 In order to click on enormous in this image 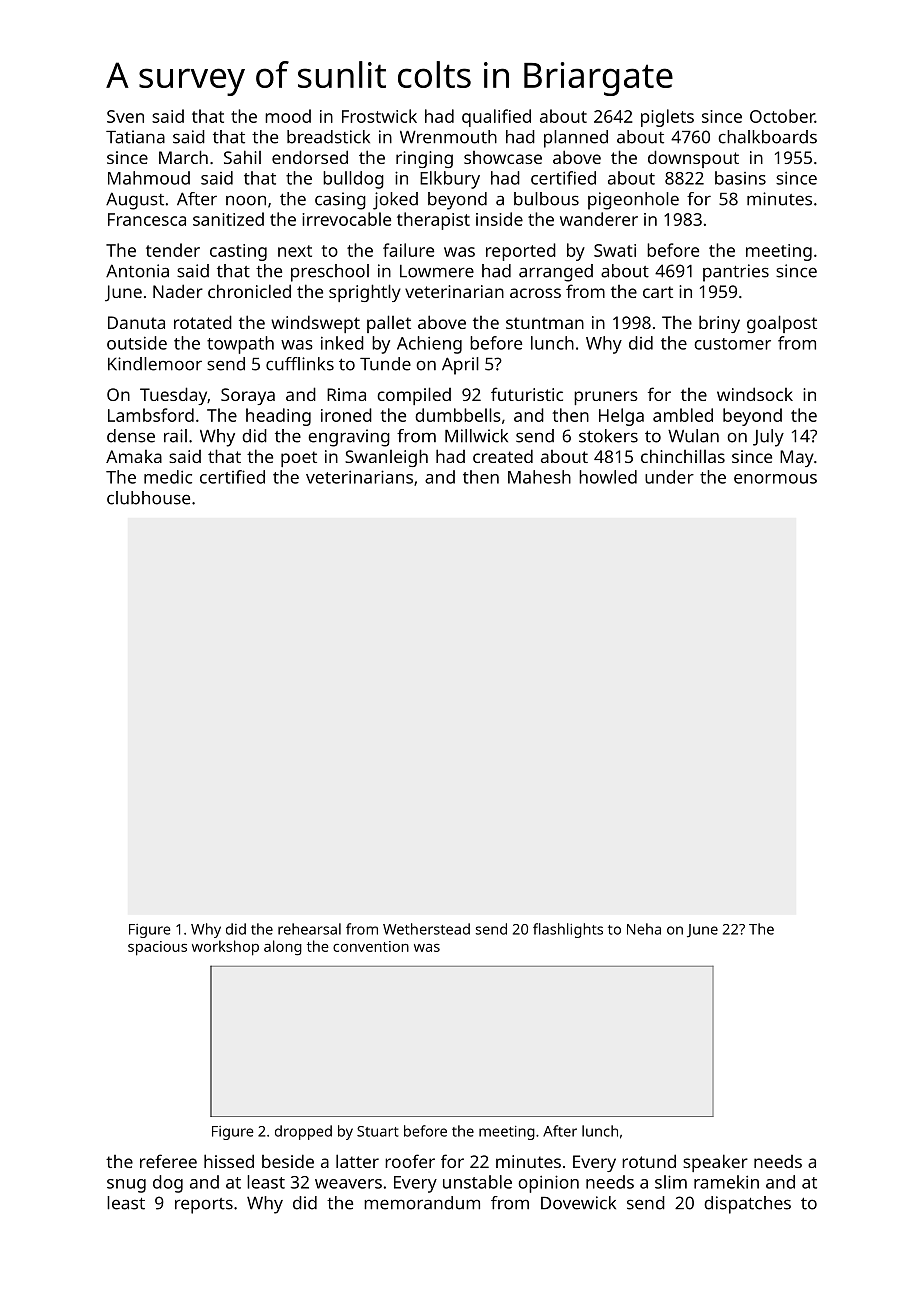, I will do `click(775, 479)`.
